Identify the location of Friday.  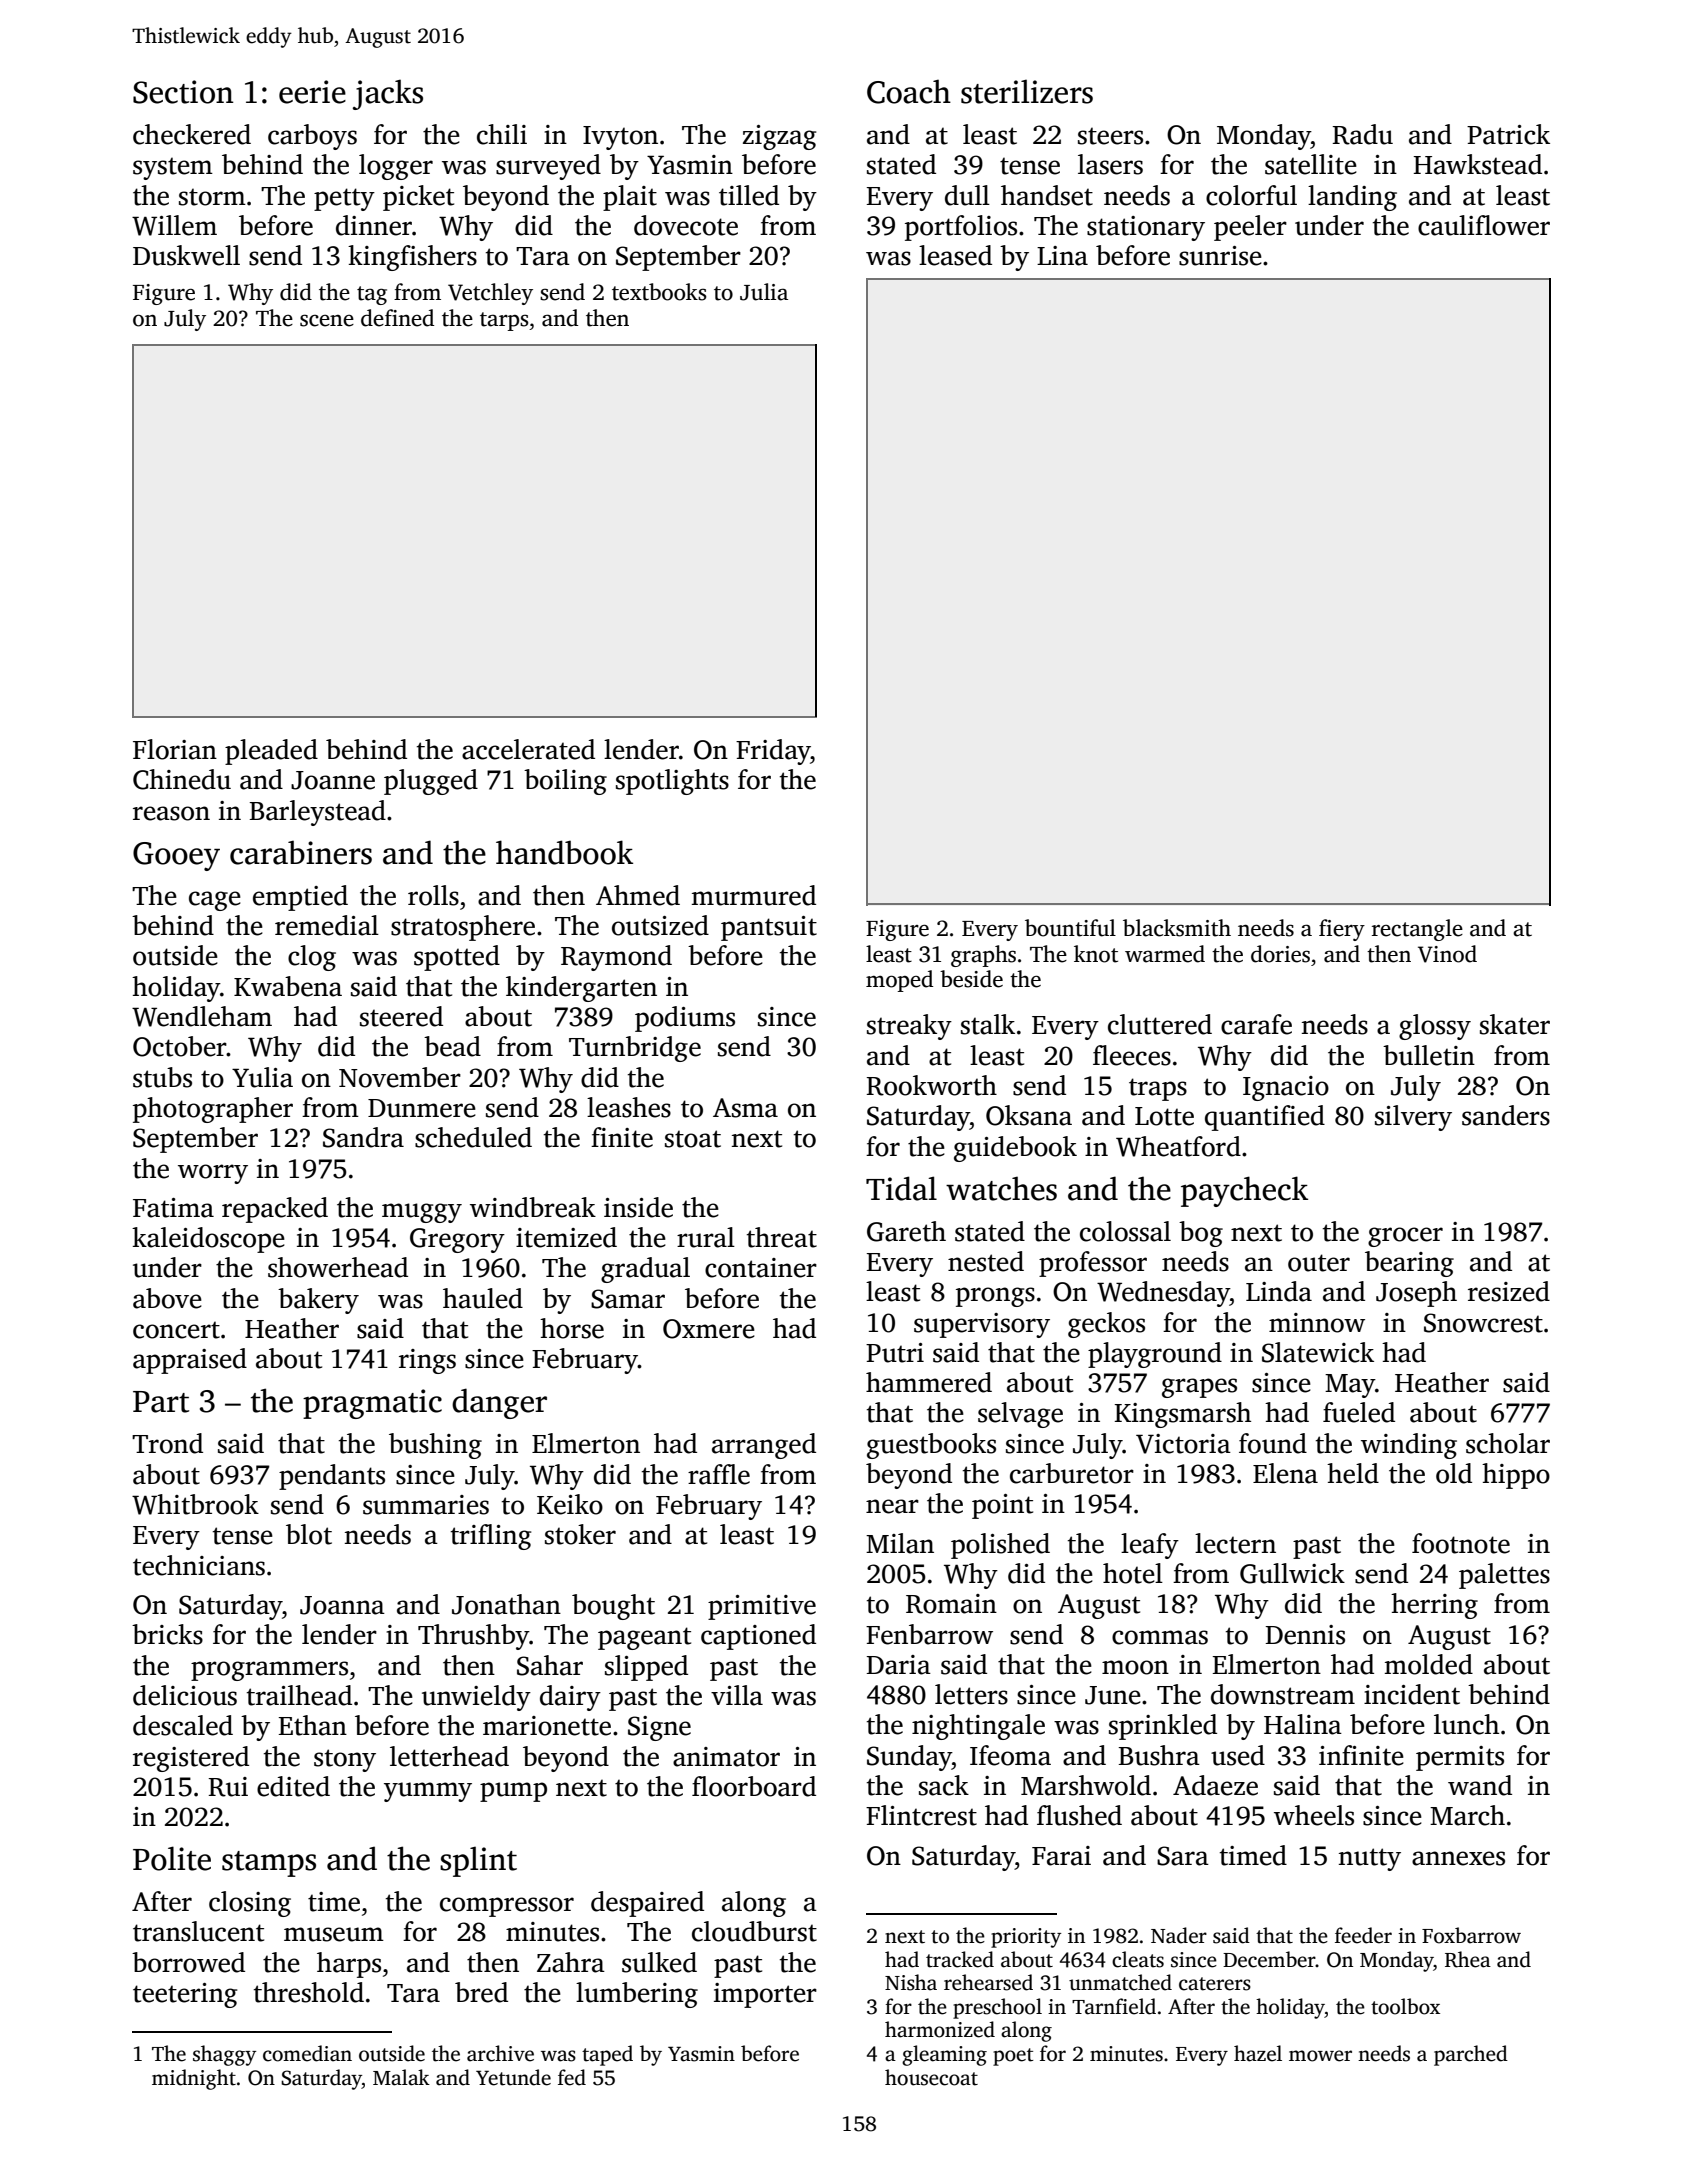
(773, 752).
